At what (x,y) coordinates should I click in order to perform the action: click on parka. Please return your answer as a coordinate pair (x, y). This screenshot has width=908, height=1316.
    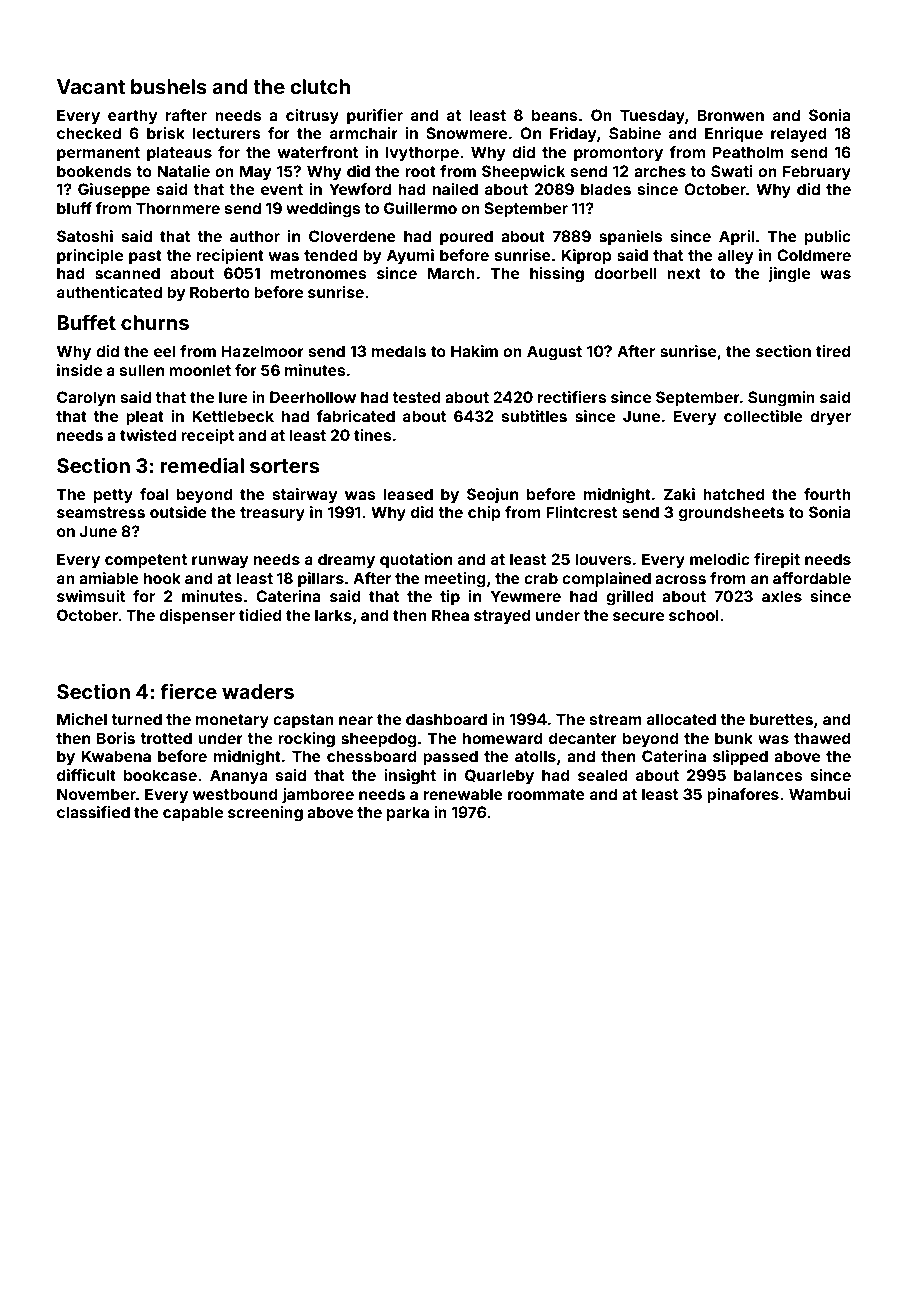
    Looking at the image, I should click on (408, 813).
